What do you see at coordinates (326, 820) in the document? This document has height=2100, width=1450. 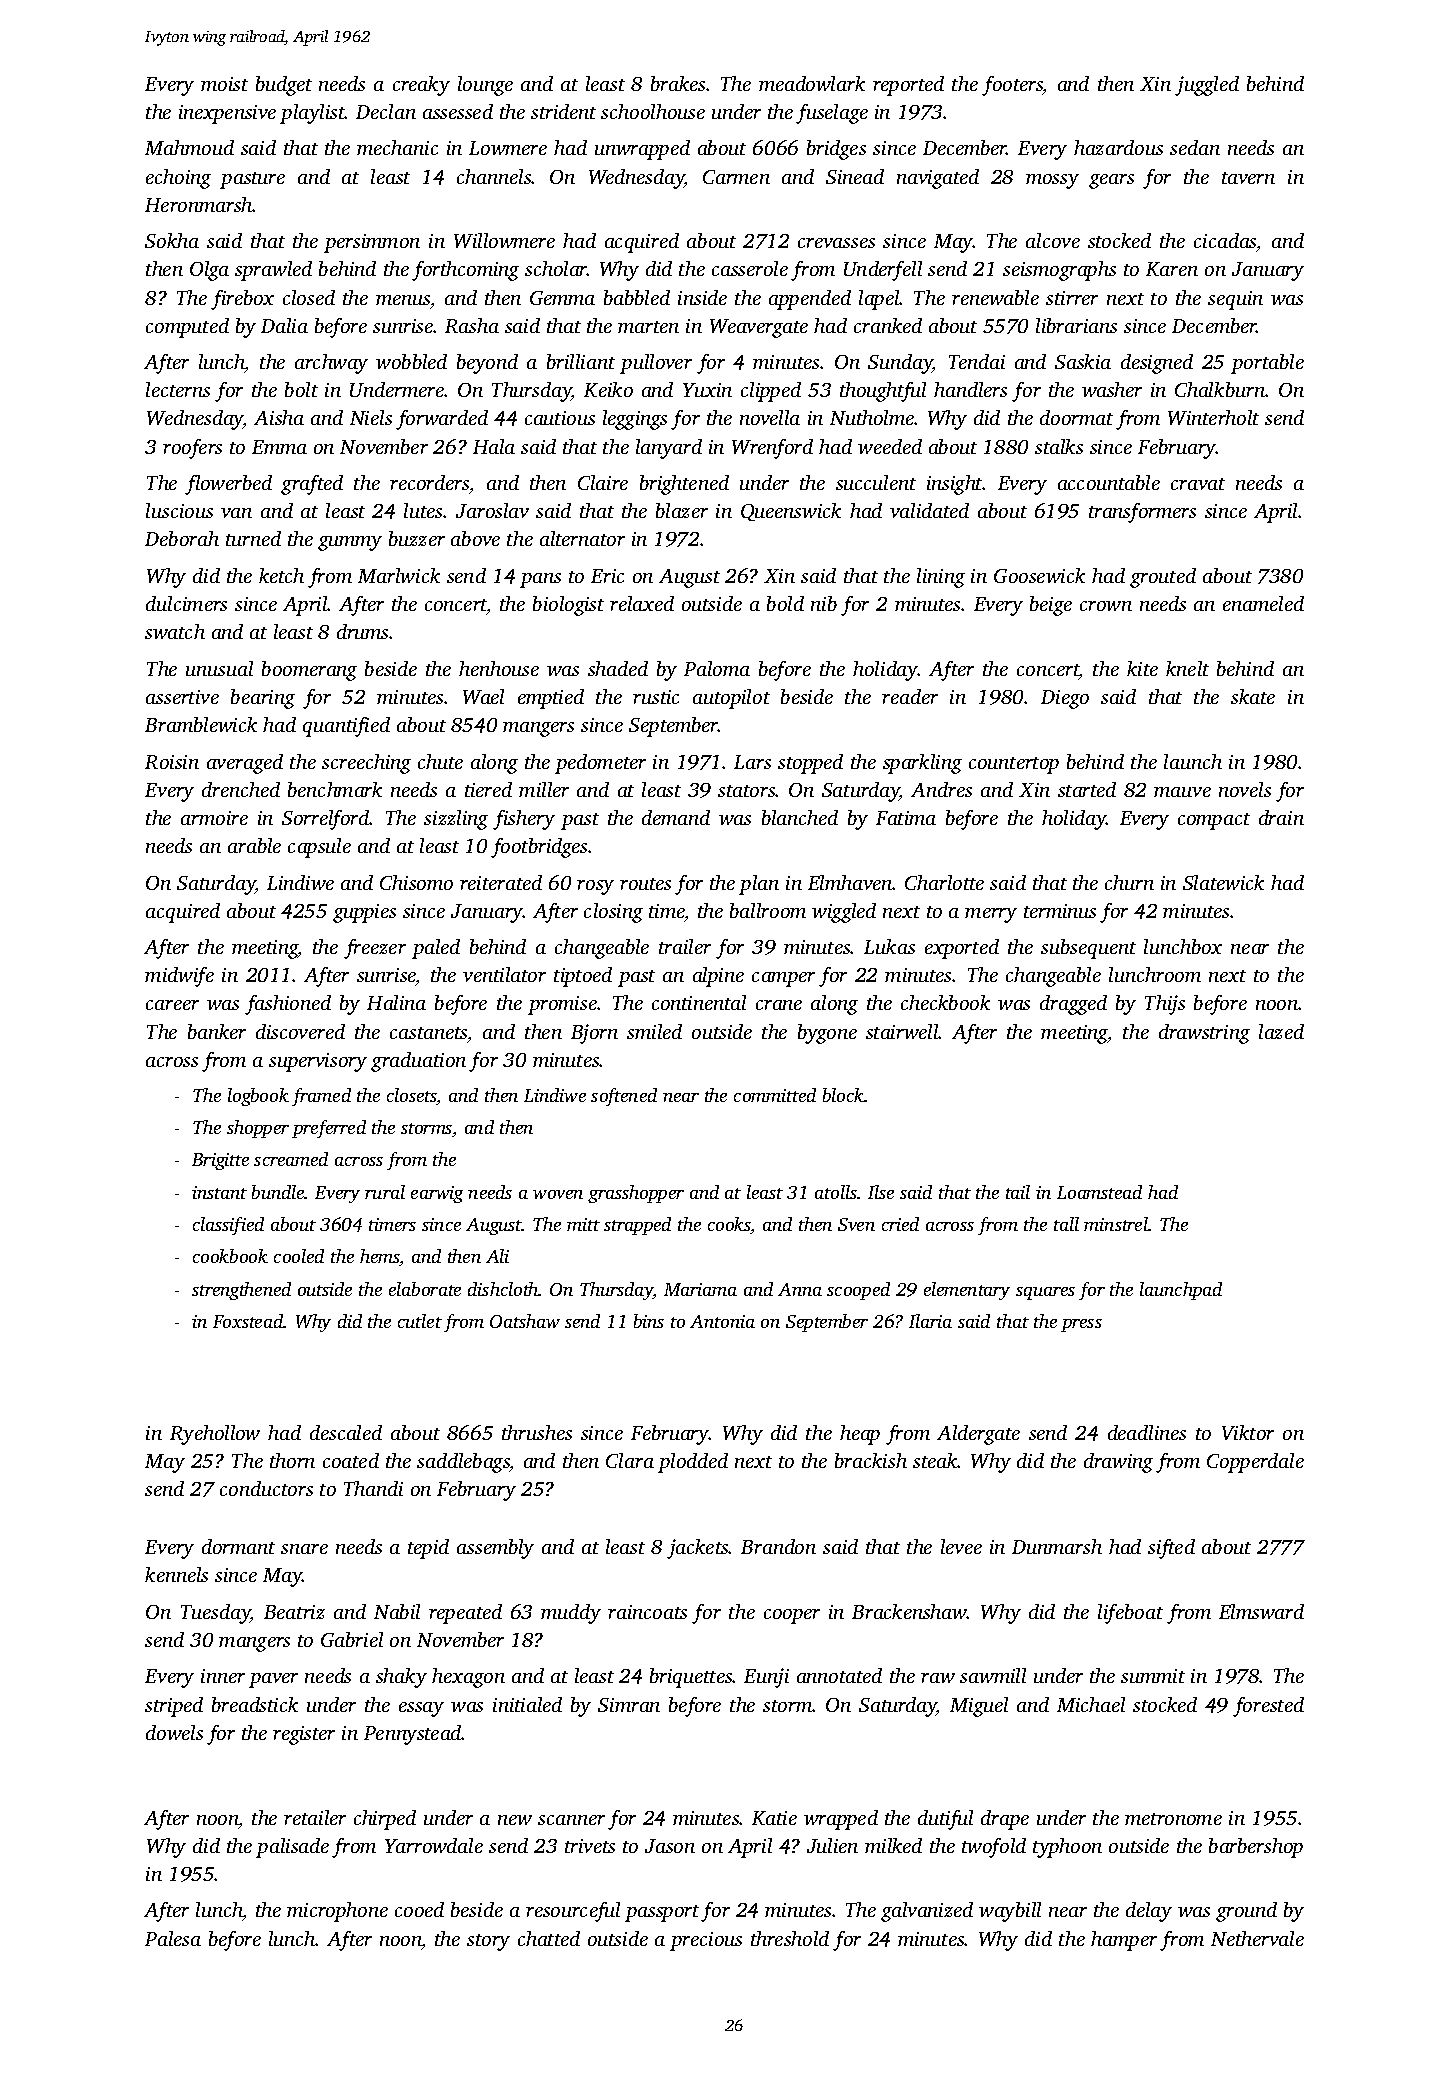 I see `Sorrelford` at bounding box center [326, 820].
